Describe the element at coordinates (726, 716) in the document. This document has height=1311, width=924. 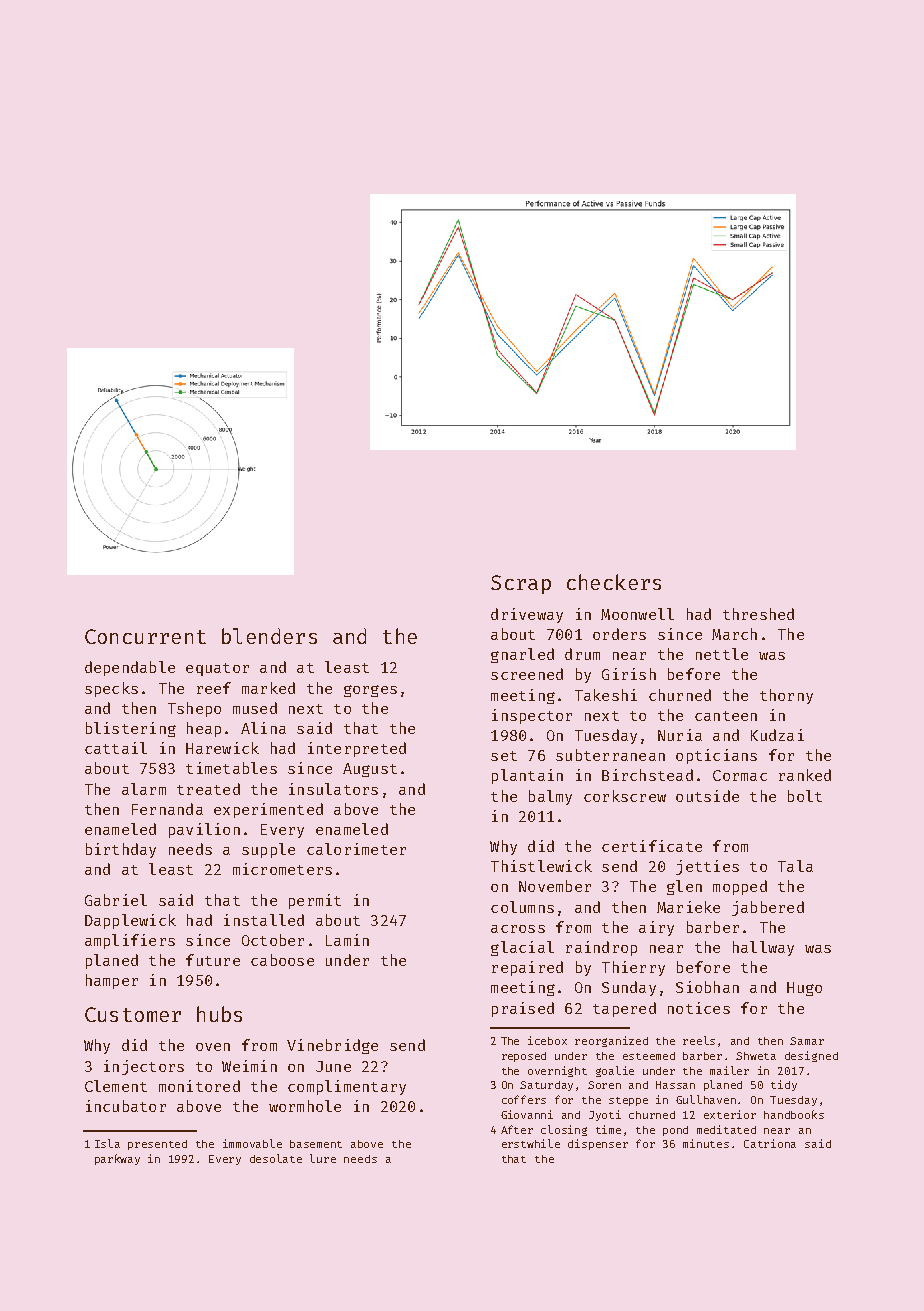
I see `canteen` at that location.
